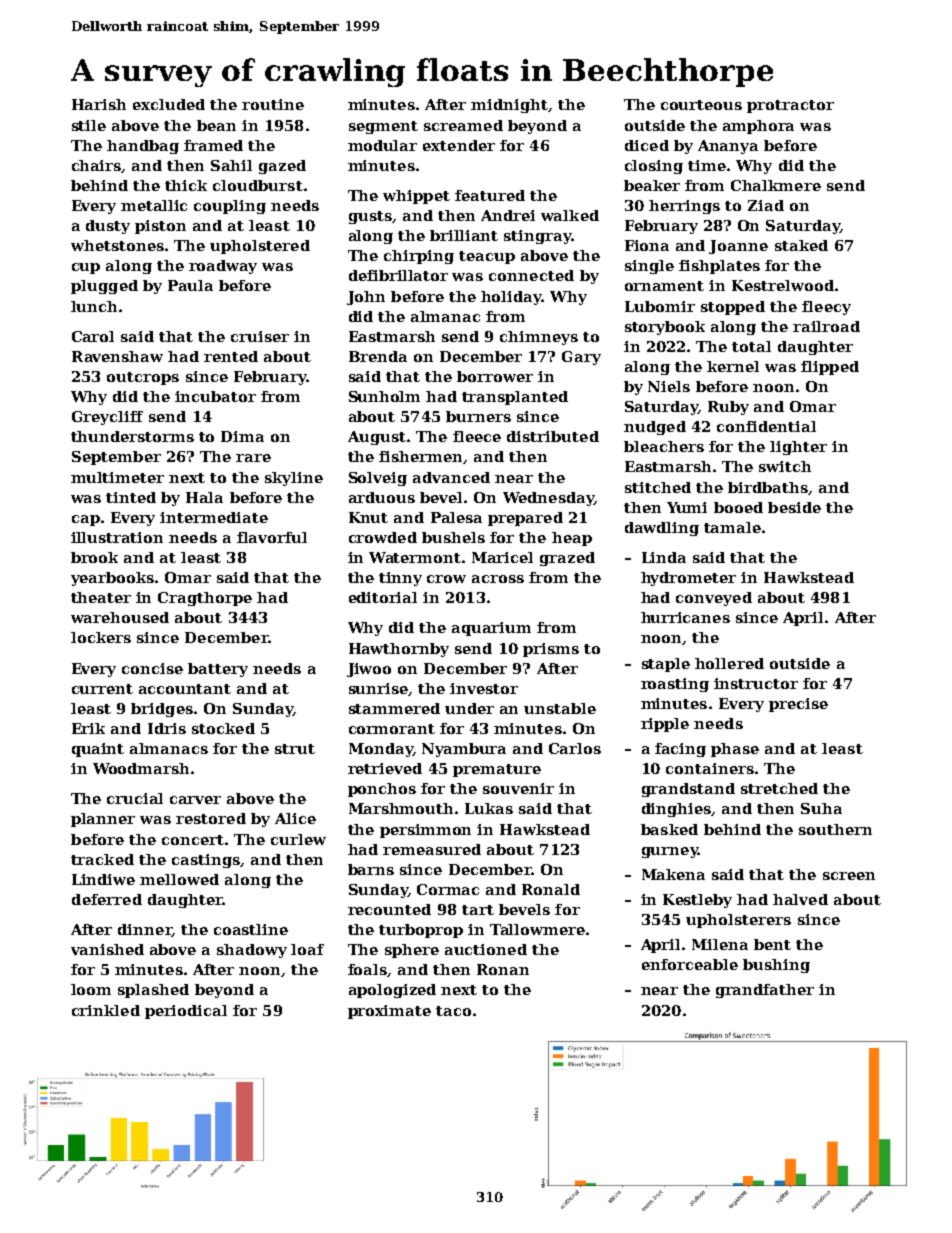  What do you see at coordinates (735, 750) in the screenshot?
I see `phase` at bounding box center [735, 750].
